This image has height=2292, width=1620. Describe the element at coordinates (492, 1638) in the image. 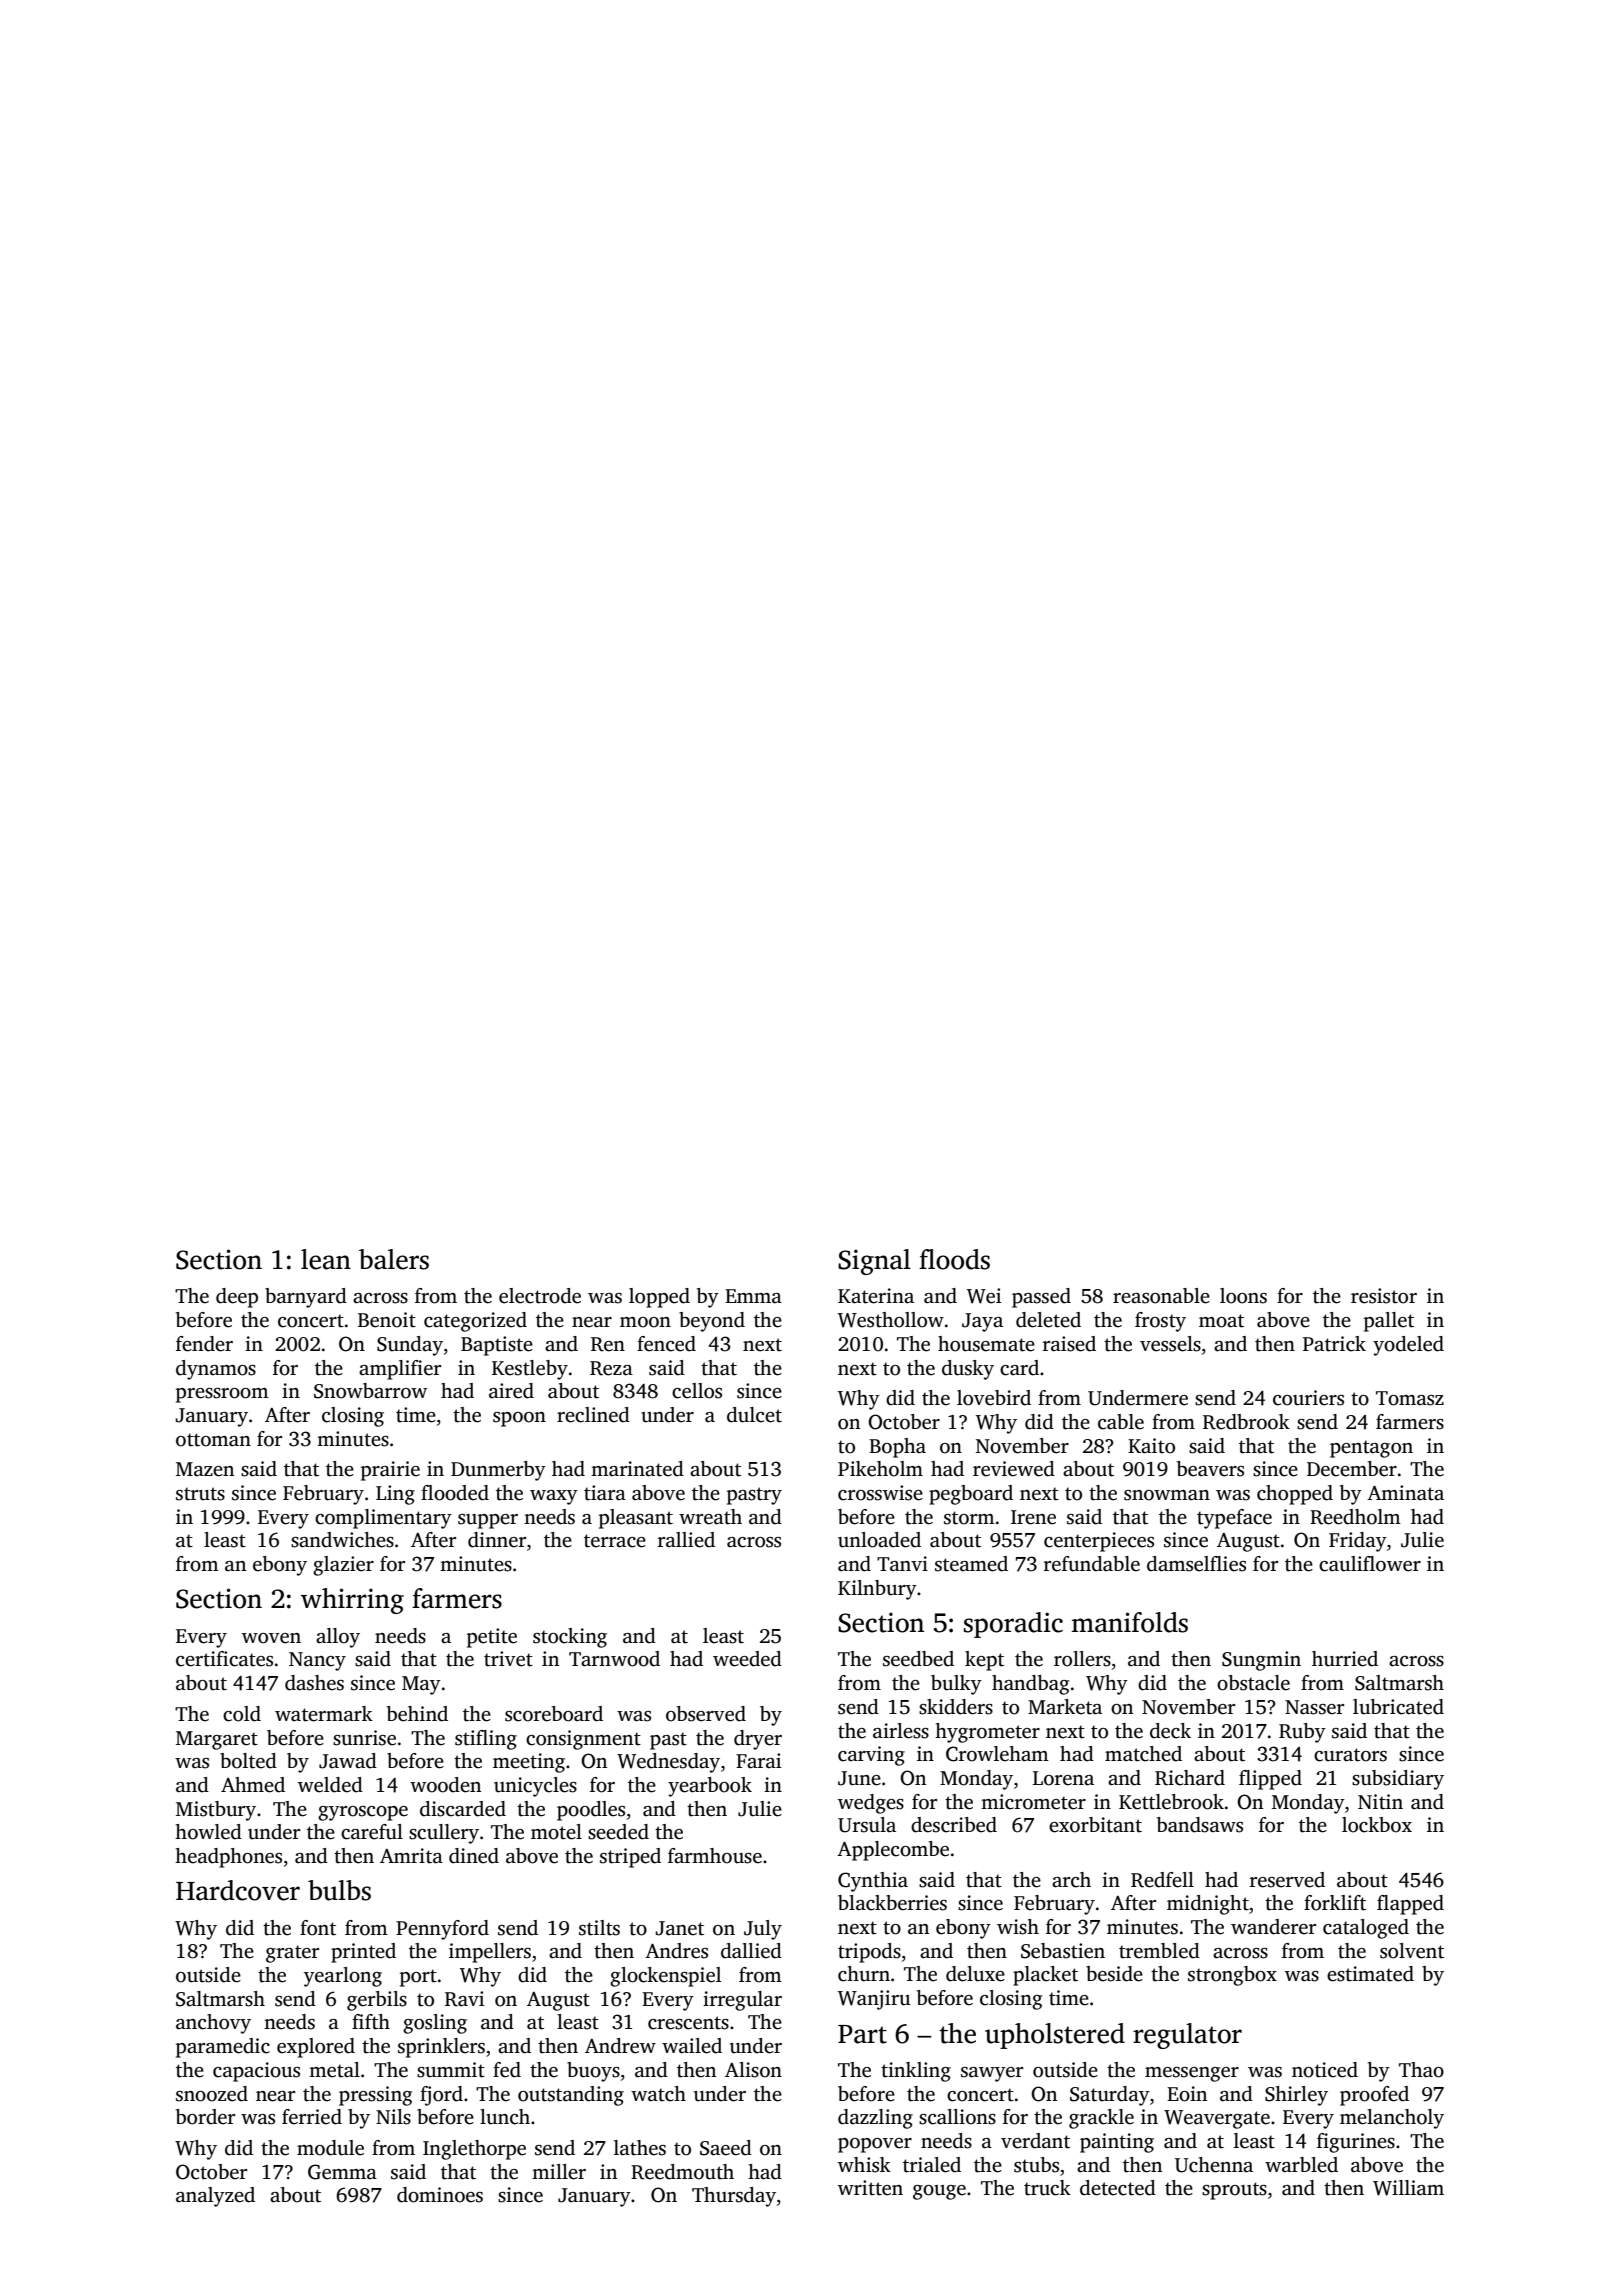

I see `petite` at that location.
